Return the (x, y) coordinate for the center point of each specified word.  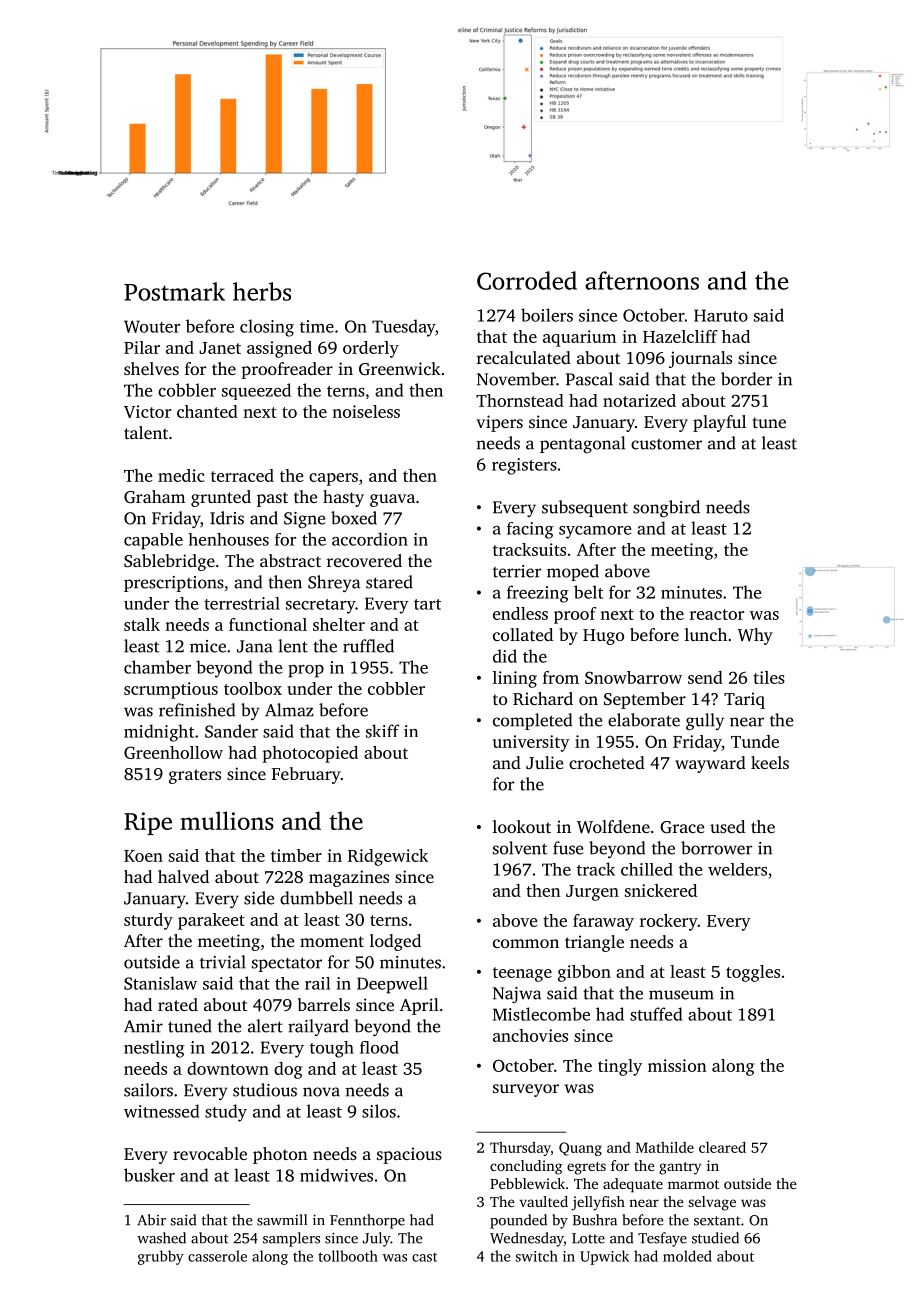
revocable (210, 1153)
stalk (142, 624)
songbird (666, 509)
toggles (753, 973)
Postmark (174, 291)
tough (332, 1049)
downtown (228, 1068)
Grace (682, 827)
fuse (568, 848)
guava (392, 500)
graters (195, 776)
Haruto (721, 315)
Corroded (527, 280)
